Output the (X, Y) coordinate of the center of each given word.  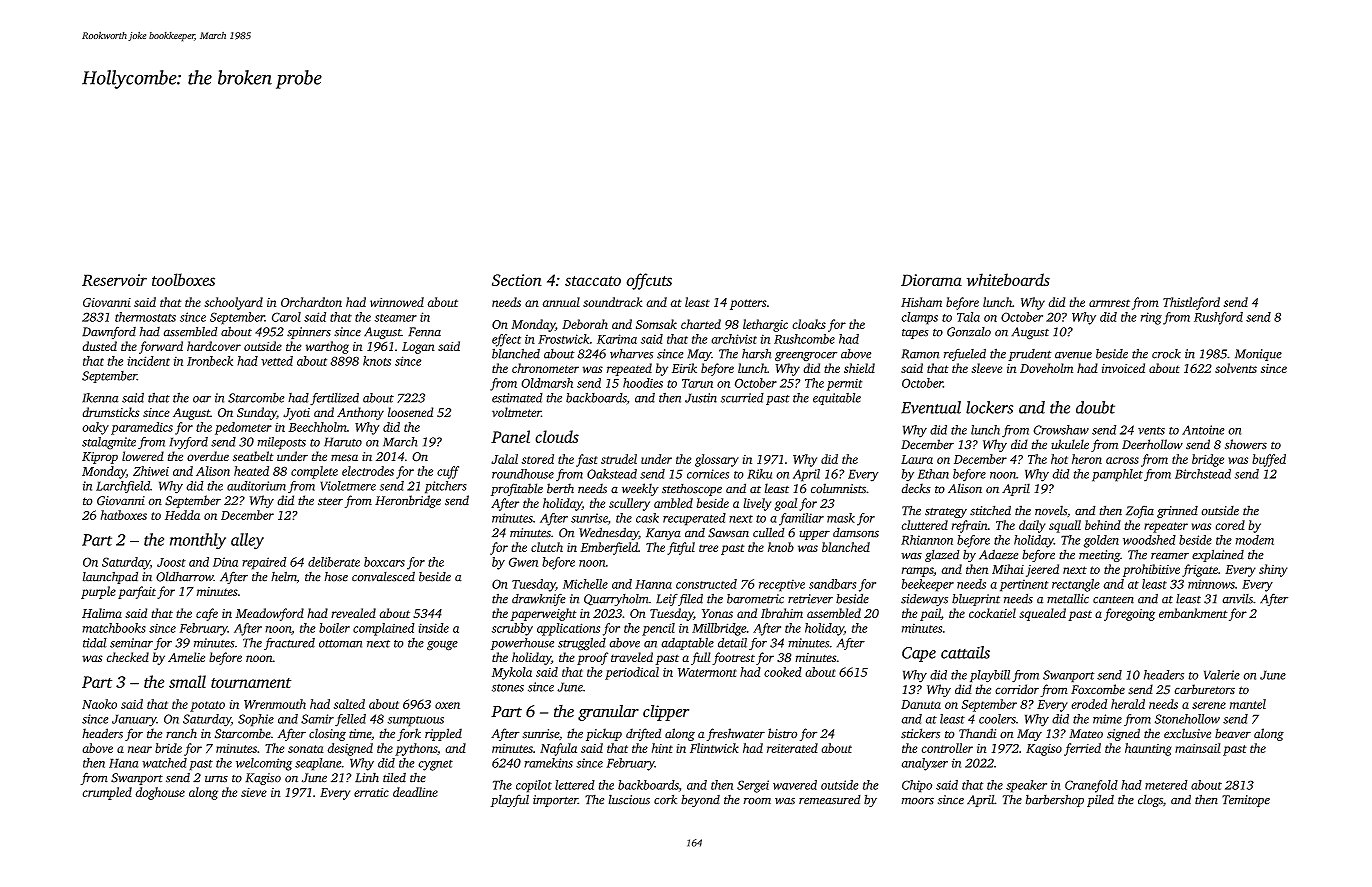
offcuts (649, 281)
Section (517, 280)
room (757, 801)
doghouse (160, 793)
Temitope (1246, 801)
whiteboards (1008, 279)
